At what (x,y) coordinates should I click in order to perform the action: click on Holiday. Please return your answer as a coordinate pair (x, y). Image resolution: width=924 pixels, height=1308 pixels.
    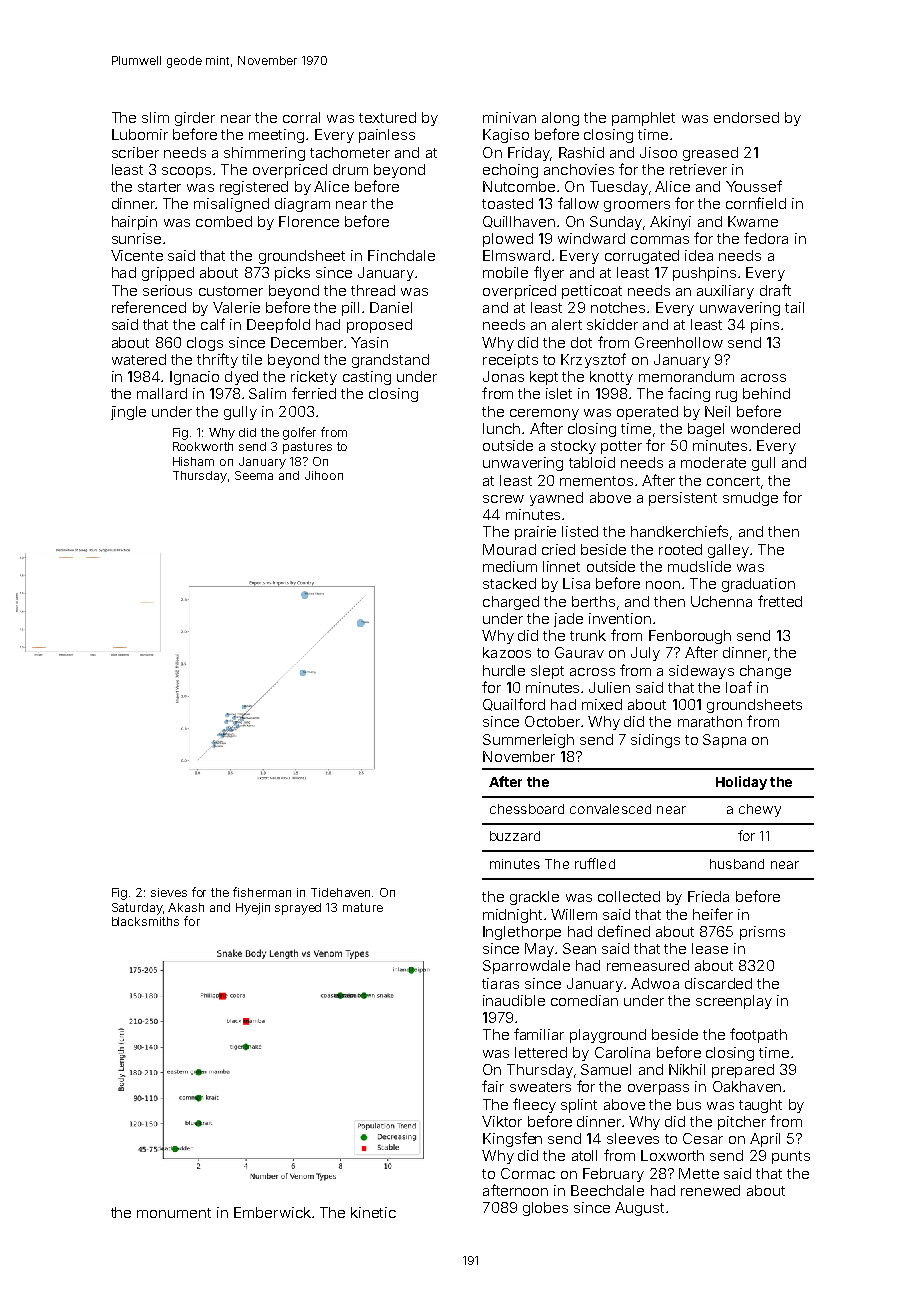
    Looking at the image, I should click on (741, 783).
